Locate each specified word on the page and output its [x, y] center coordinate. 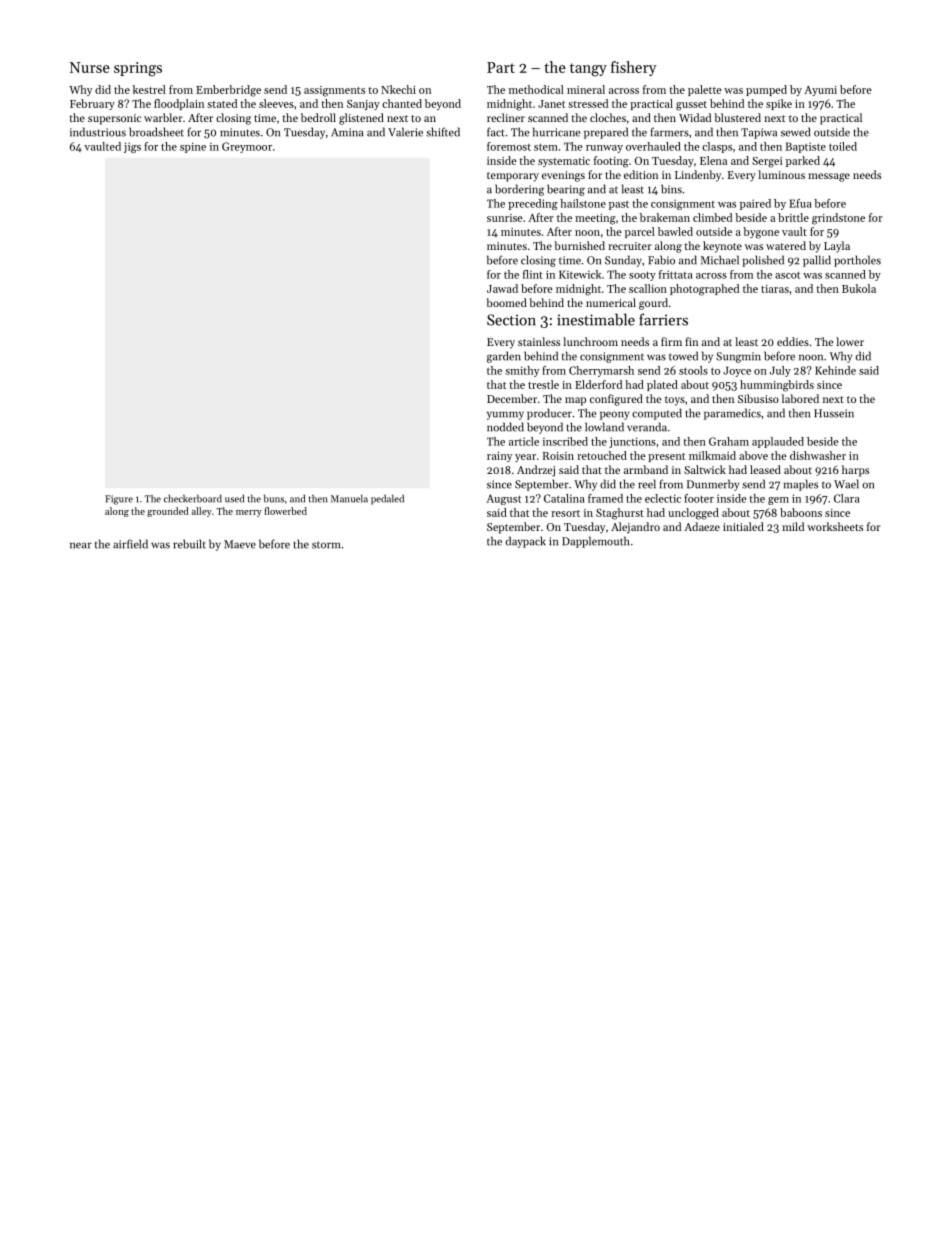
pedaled [387, 500]
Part [501, 67]
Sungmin [738, 357]
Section [511, 320]
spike [779, 104]
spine [193, 147]
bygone [761, 233]
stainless [539, 341]
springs [138, 69]
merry [249, 513]
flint [533, 274]
